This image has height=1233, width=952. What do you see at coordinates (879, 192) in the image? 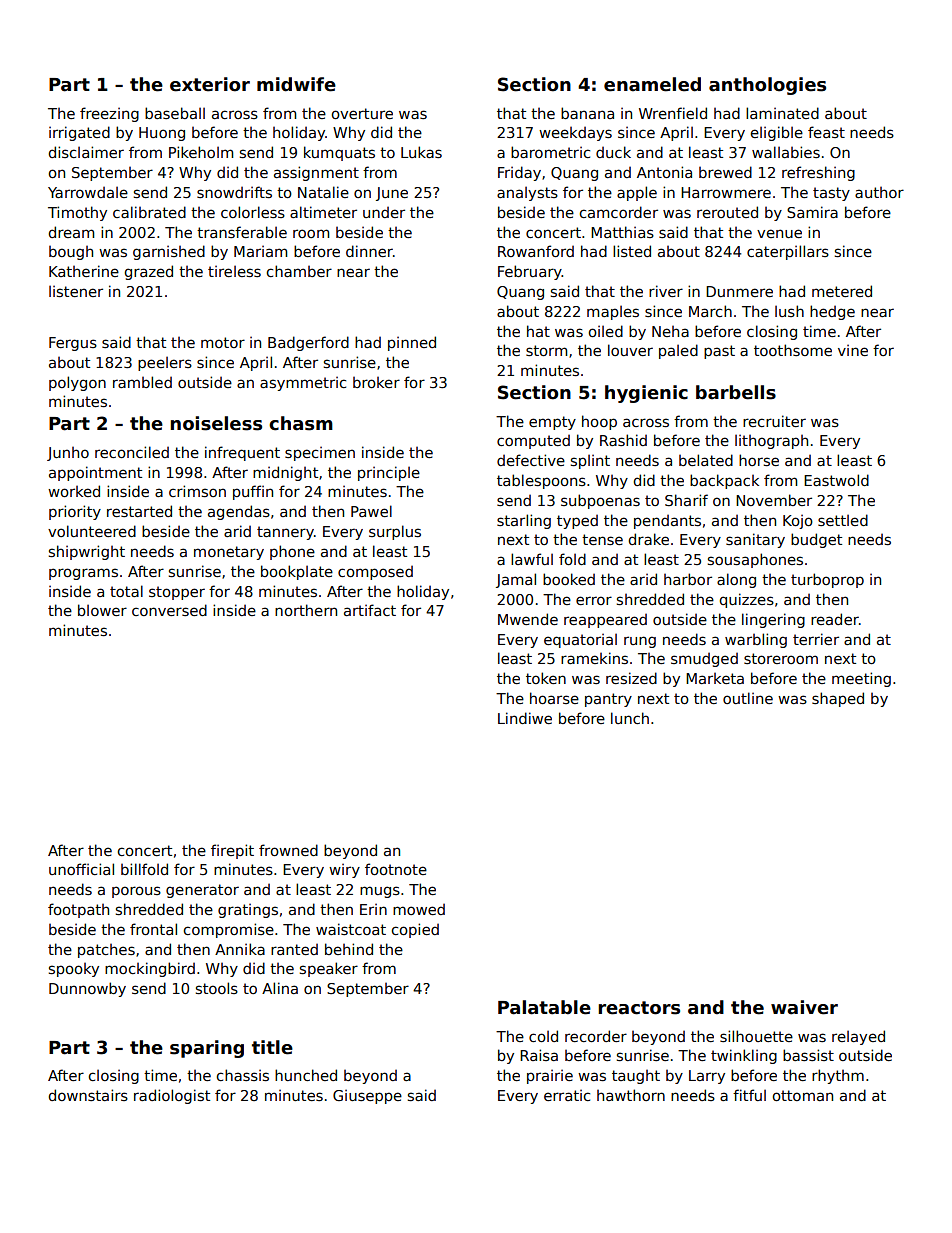
I see `author` at bounding box center [879, 192].
